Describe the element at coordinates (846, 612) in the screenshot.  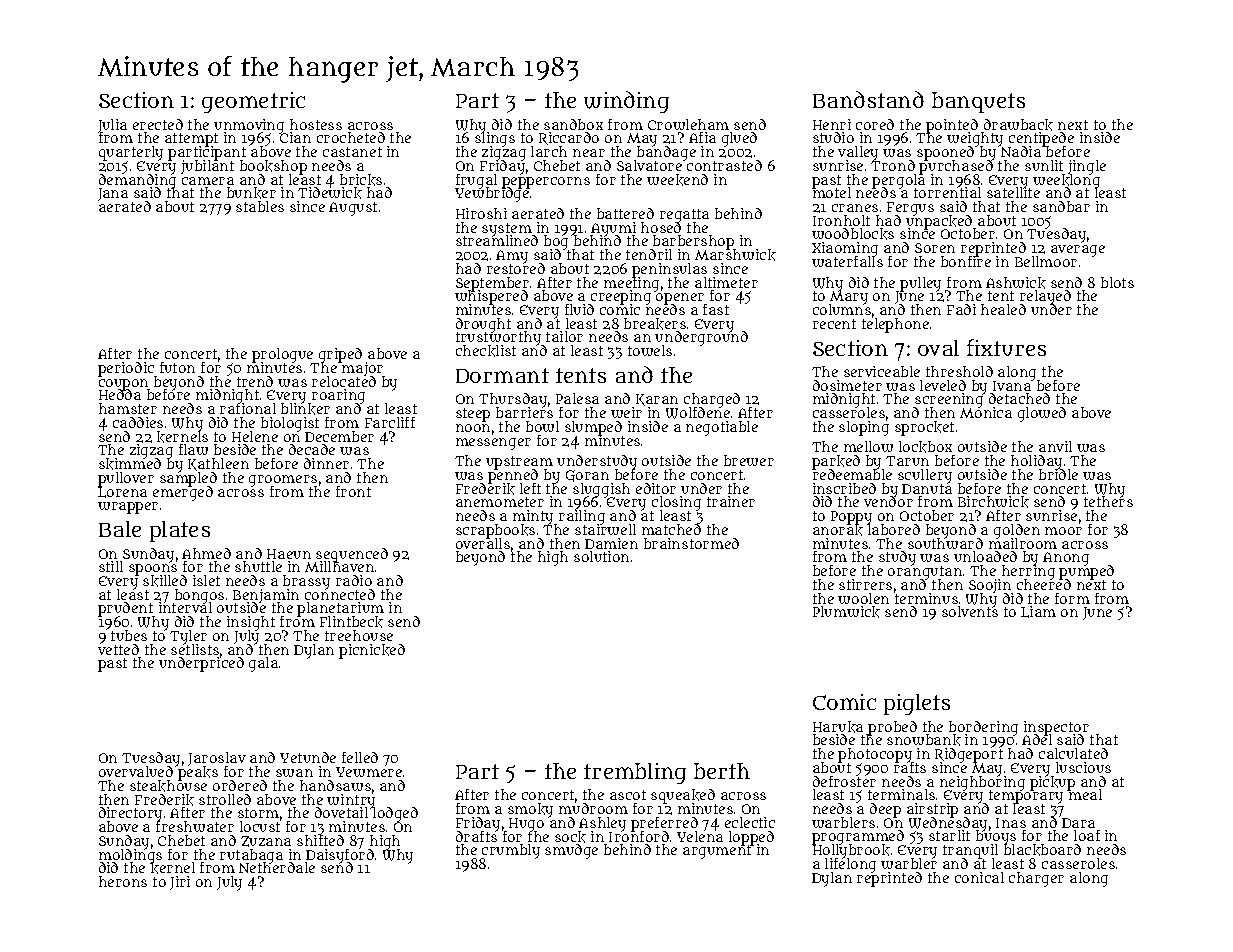
I see `Plumwick` at that location.
